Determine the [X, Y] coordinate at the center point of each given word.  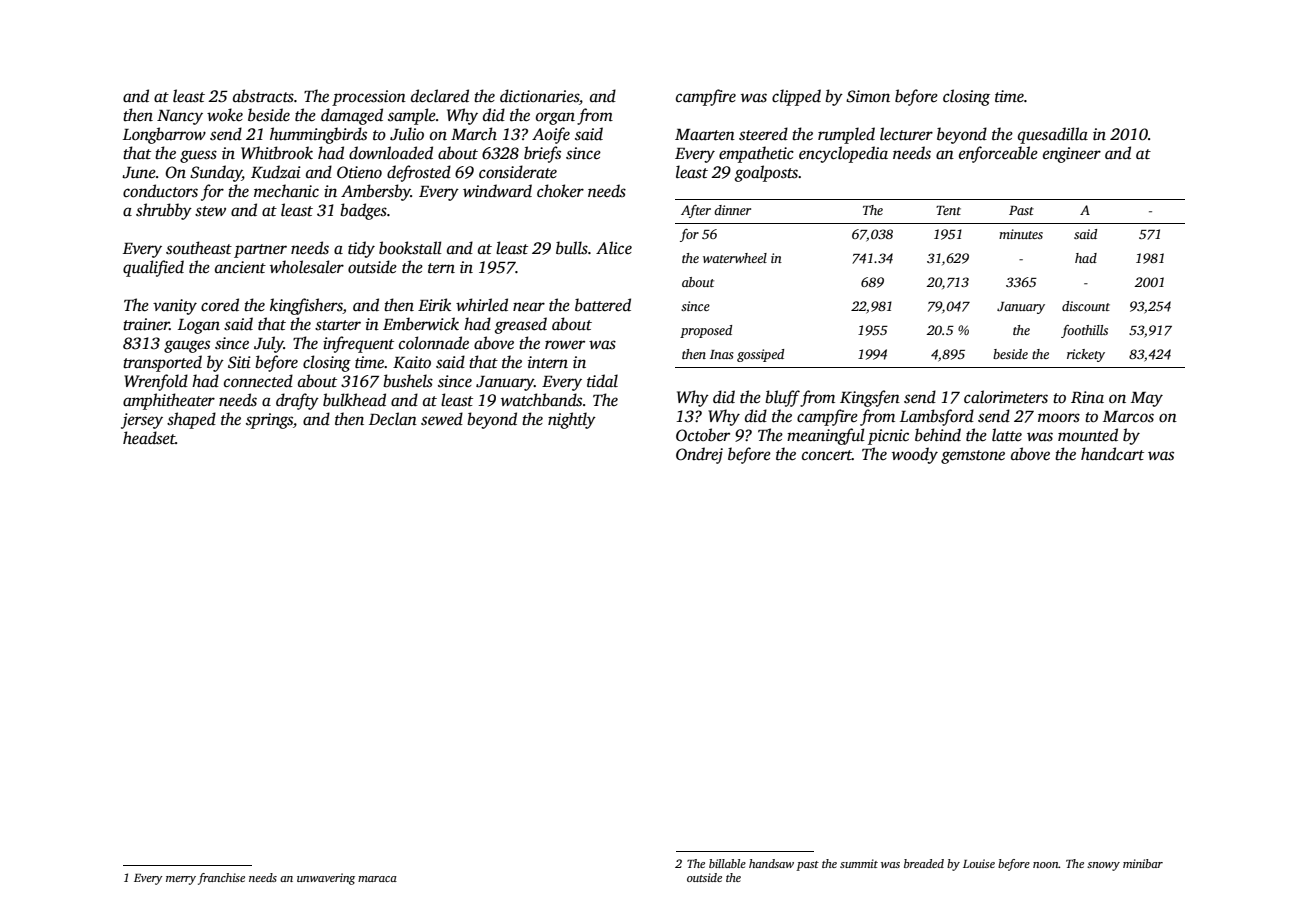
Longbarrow [164, 135]
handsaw [771, 863]
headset [149, 438]
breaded [924, 863]
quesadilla [1053, 135]
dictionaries [539, 96]
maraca [377, 879]
